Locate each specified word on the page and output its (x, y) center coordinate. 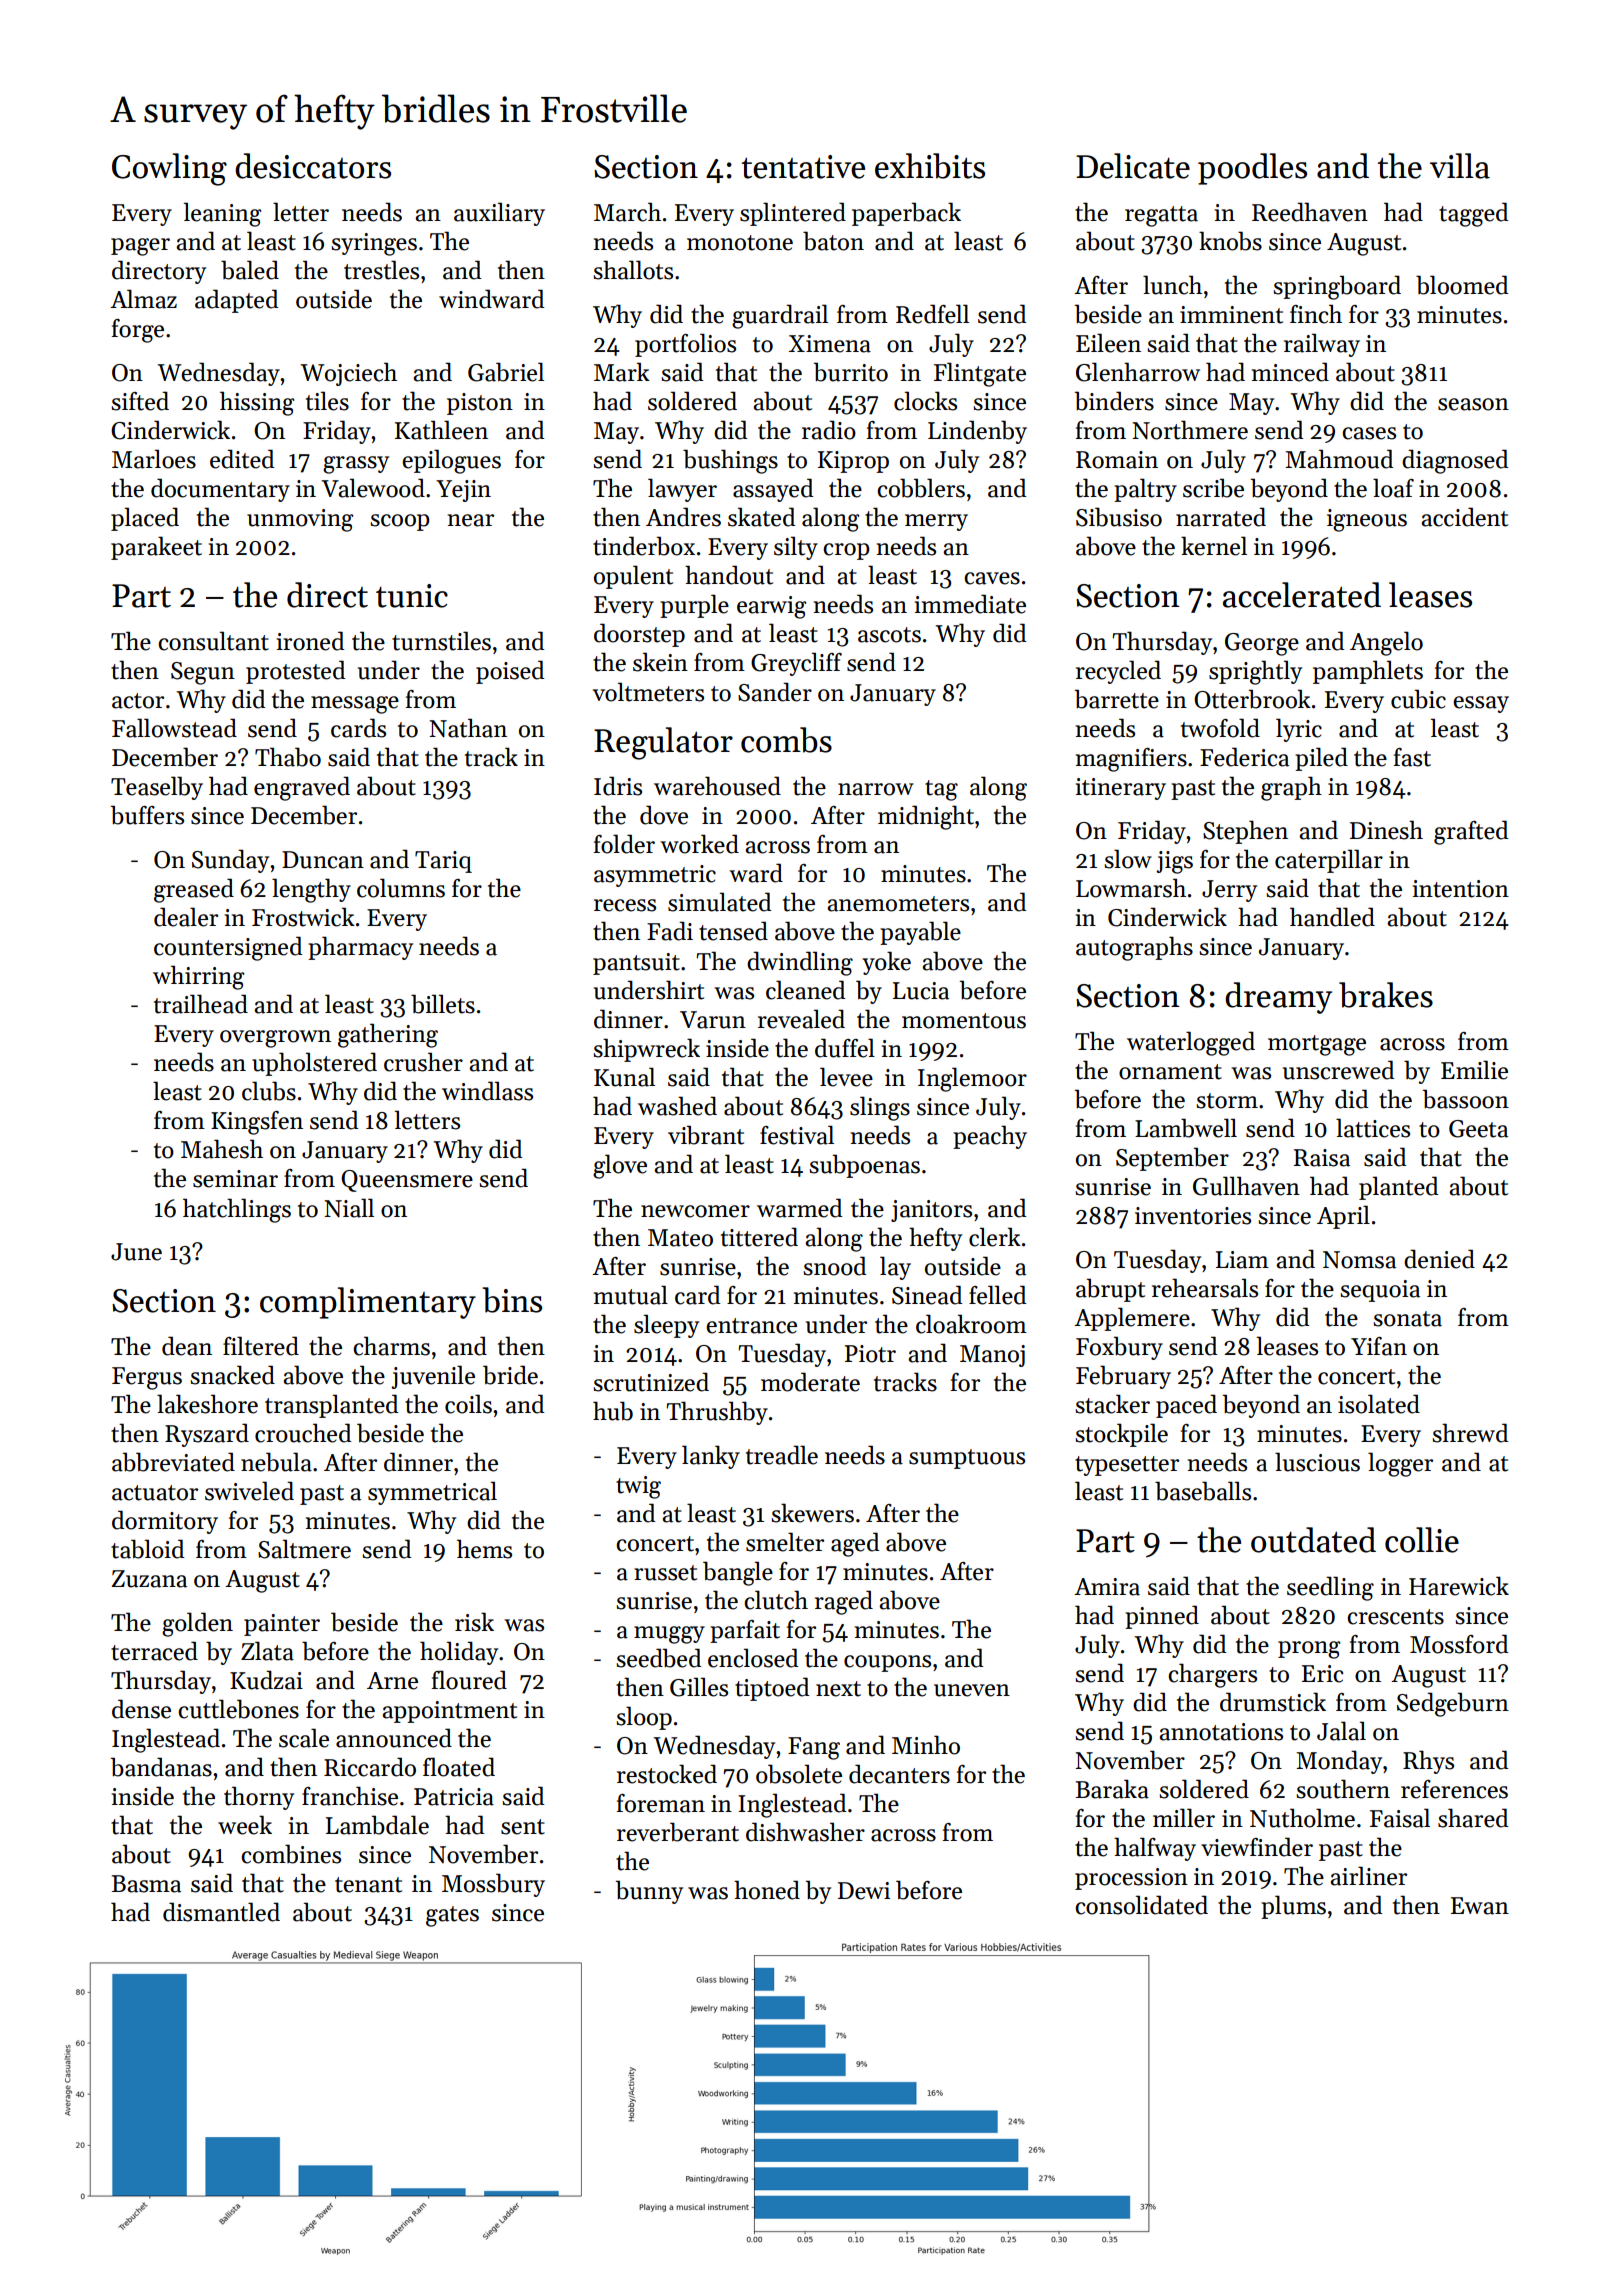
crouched (303, 1433)
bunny (649, 1892)
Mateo (680, 1238)
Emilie (1474, 1070)
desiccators (313, 166)
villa (1460, 166)
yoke (886, 963)
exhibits (930, 166)
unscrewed (1339, 1070)
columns (401, 888)
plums (1293, 1907)
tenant (368, 1885)
